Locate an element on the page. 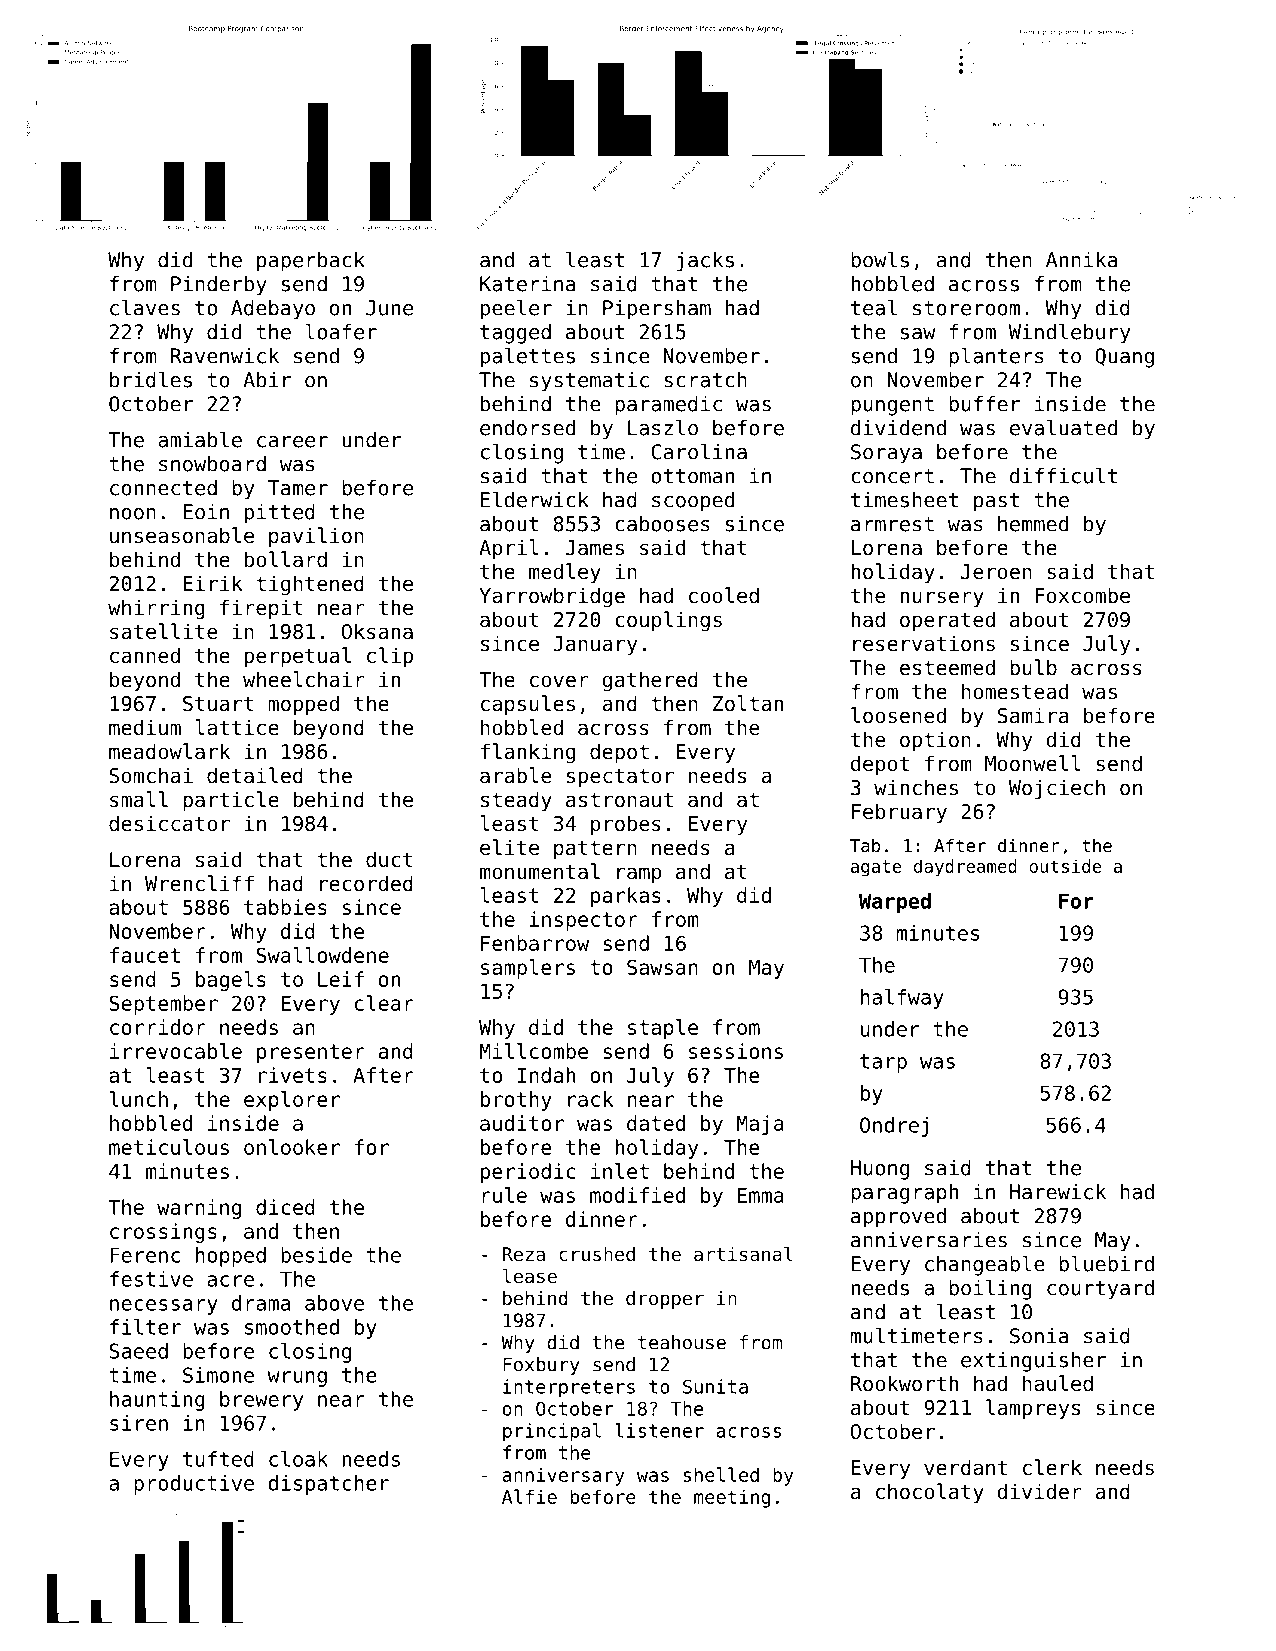 This document has height=1651, width=1276. inspector is located at coordinates (584, 921).
